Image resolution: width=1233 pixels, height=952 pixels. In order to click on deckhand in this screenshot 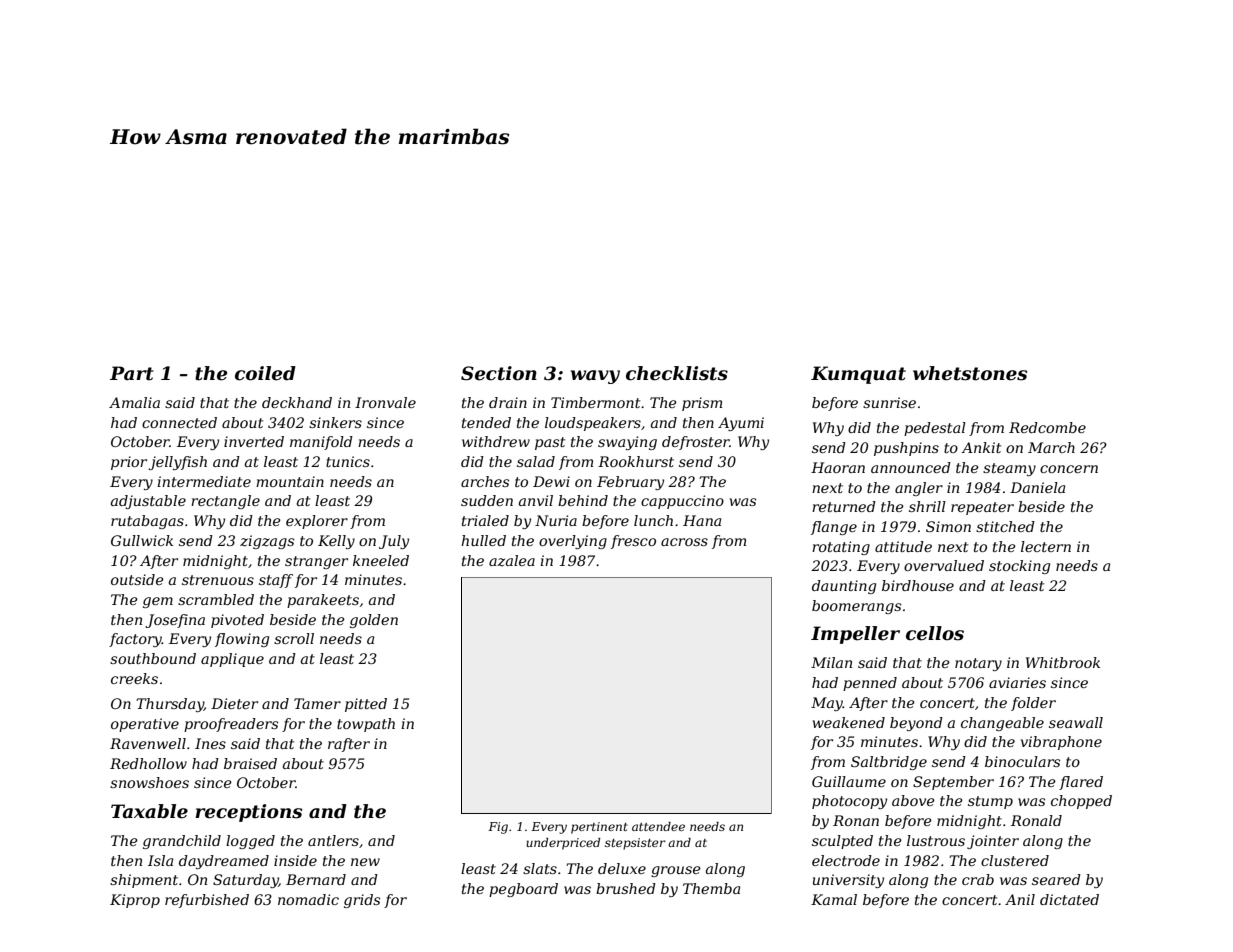, I will do `click(297, 402)`.
